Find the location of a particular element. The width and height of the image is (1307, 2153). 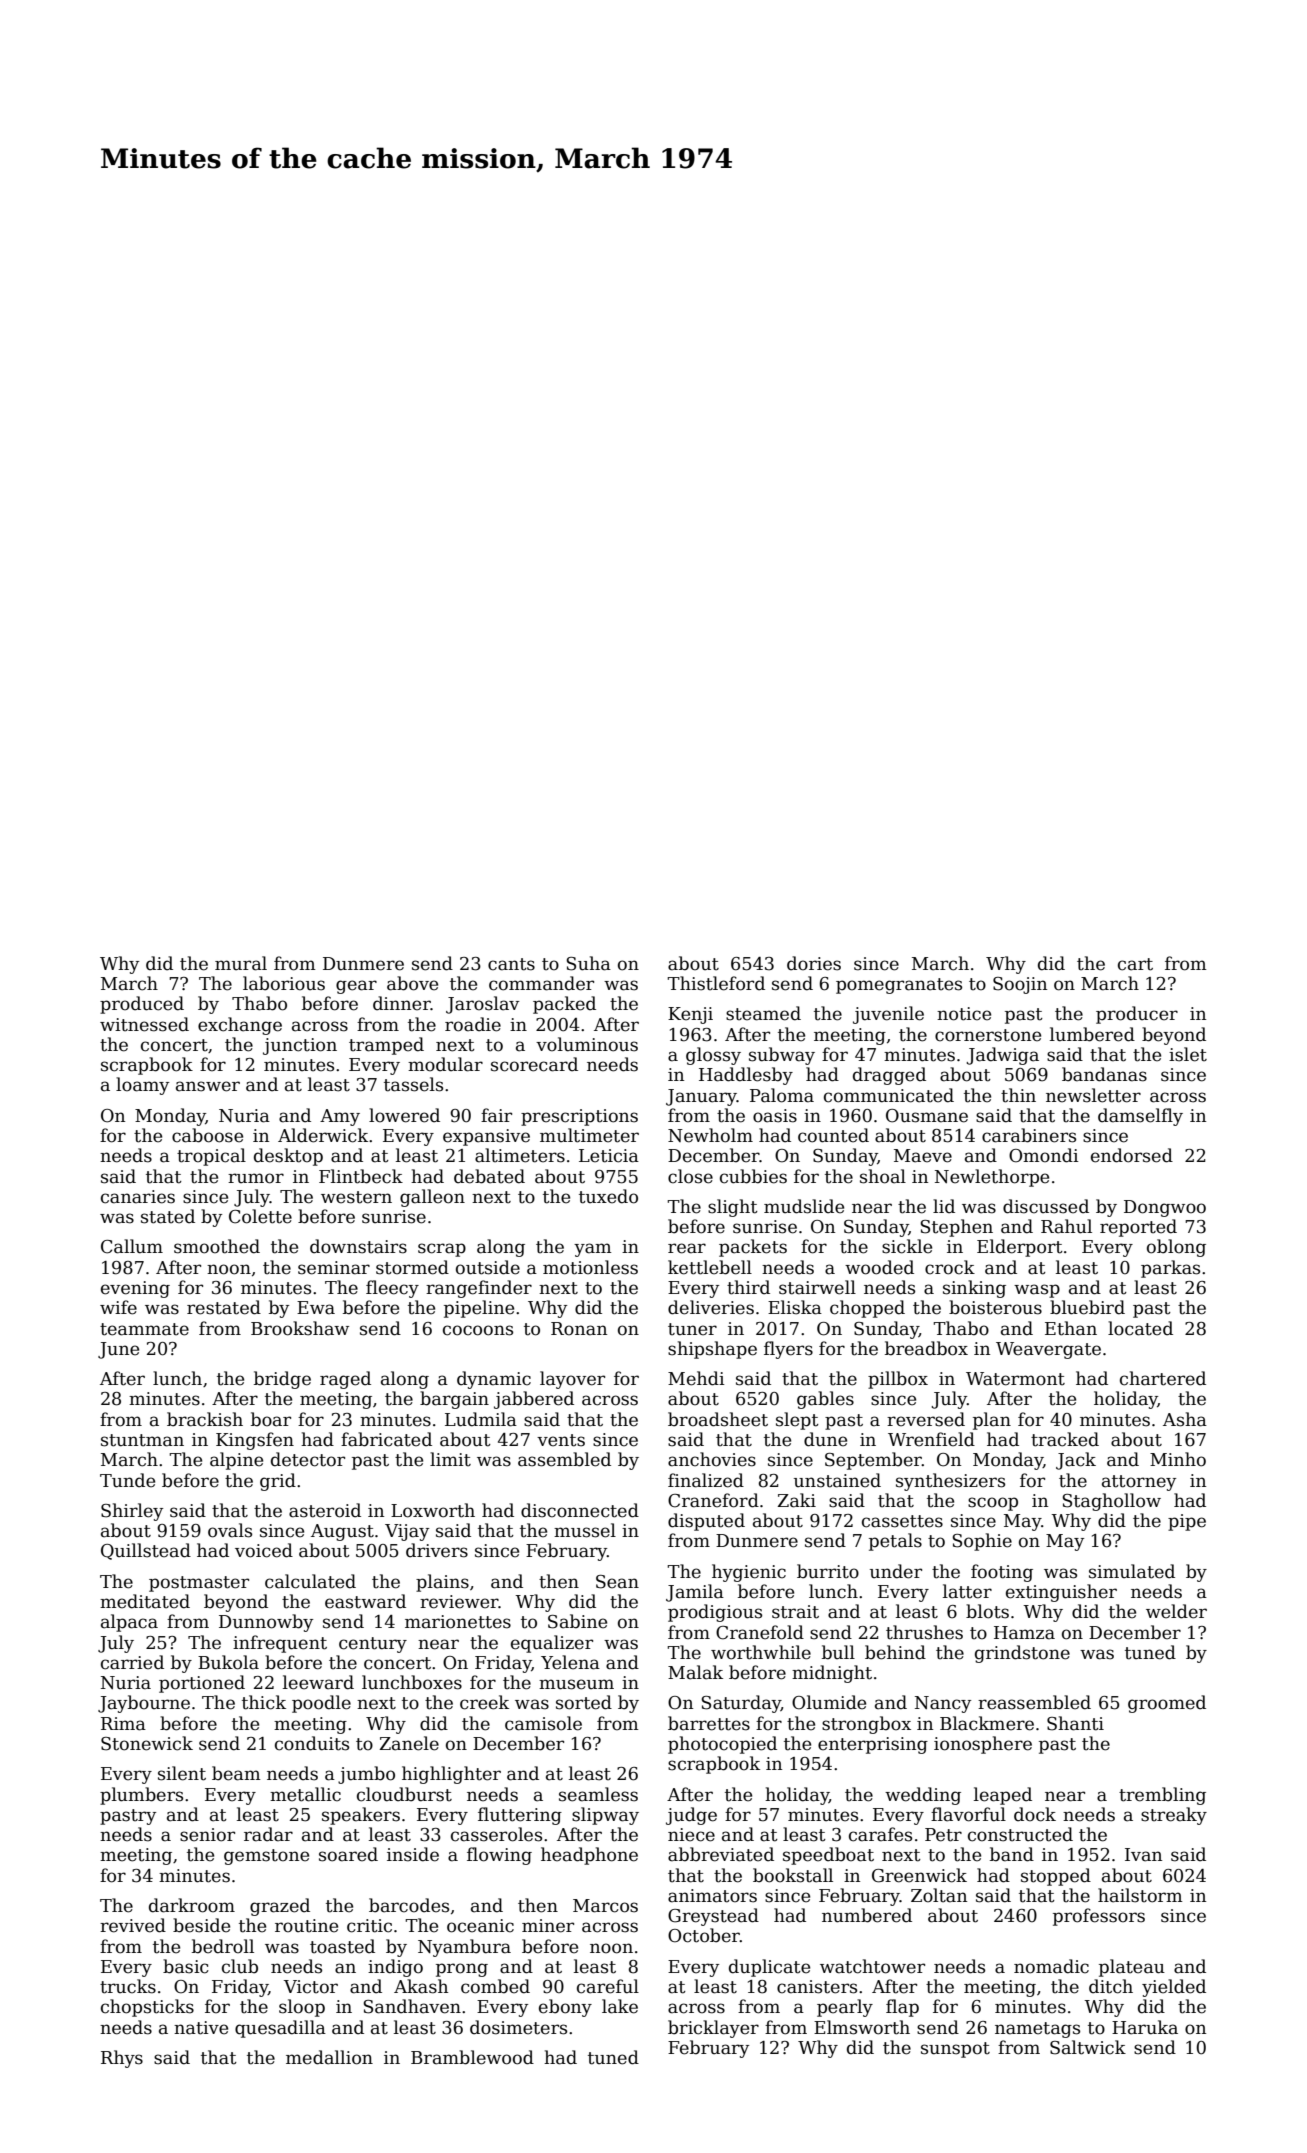

evening is located at coordinates (135, 1289).
